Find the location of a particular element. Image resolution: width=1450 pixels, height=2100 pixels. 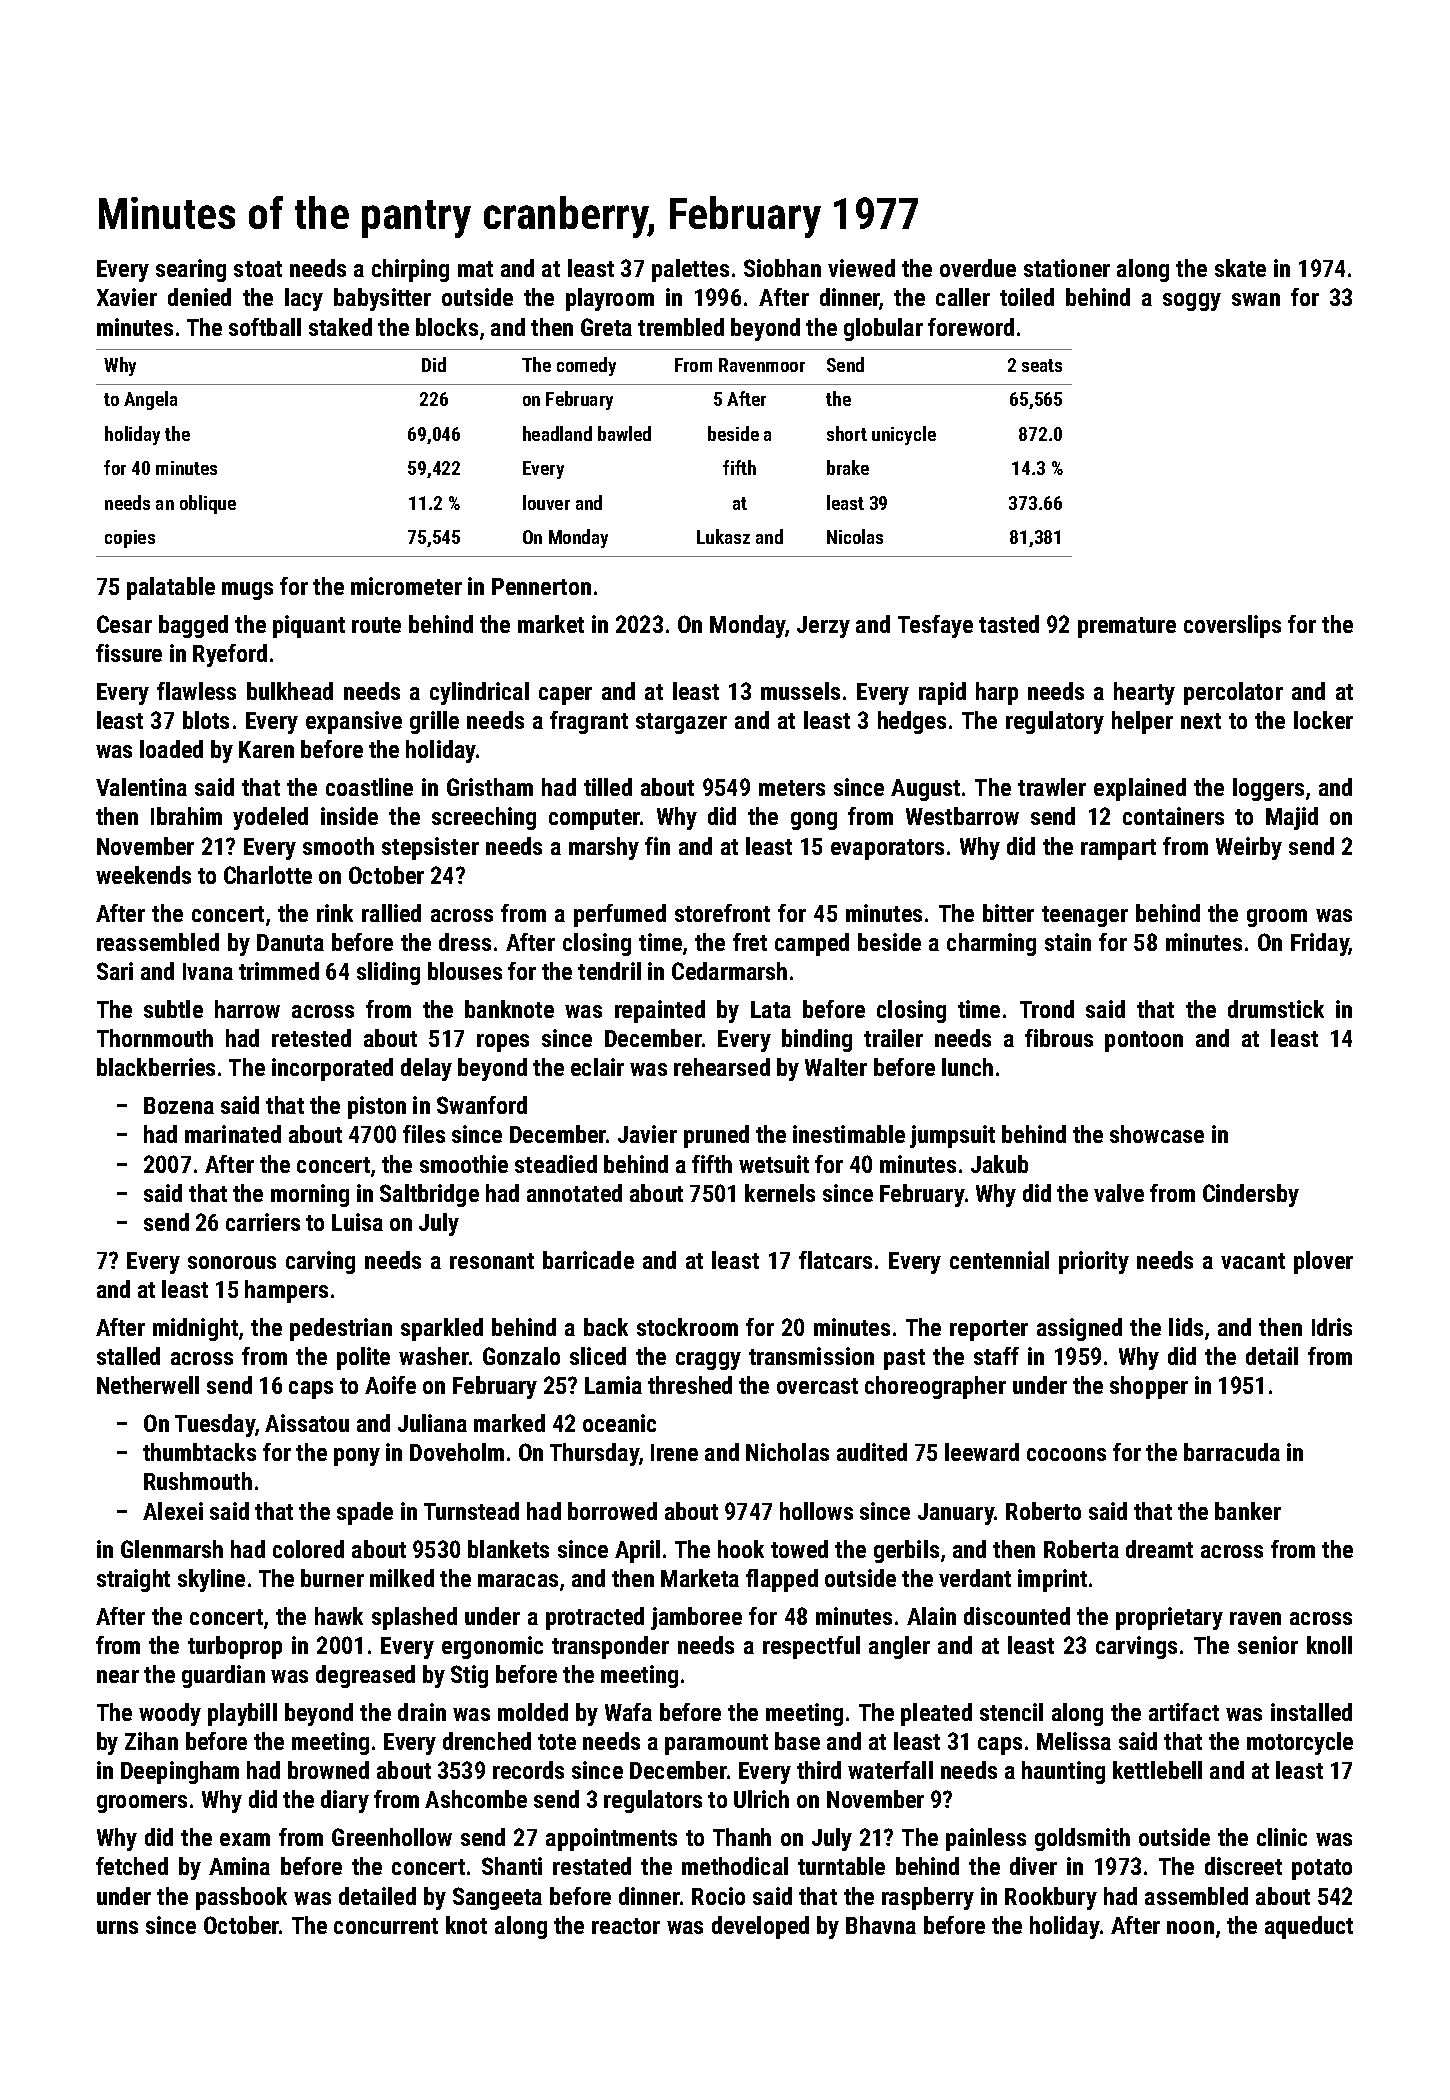

rink is located at coordinates (335, 913).
